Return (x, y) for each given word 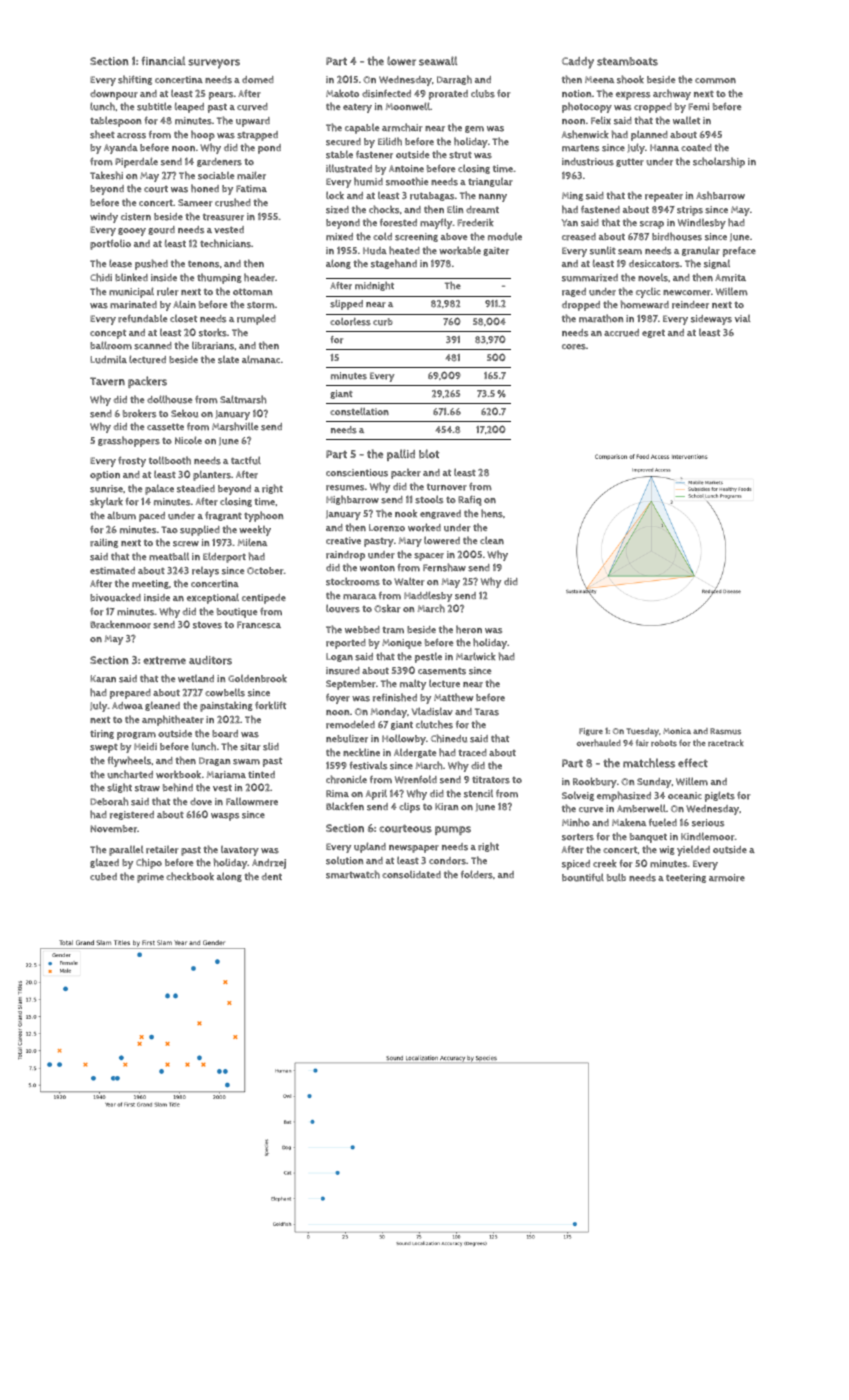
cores (574, 347)
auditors (210, 660)
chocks (384, 209)
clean (492, 540)
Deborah (109, 801)
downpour (114, 95)
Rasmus (725, 731)
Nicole (188, 440)
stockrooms (353, 581)
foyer (338, 698)
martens (580, 148)
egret (653, 333)
